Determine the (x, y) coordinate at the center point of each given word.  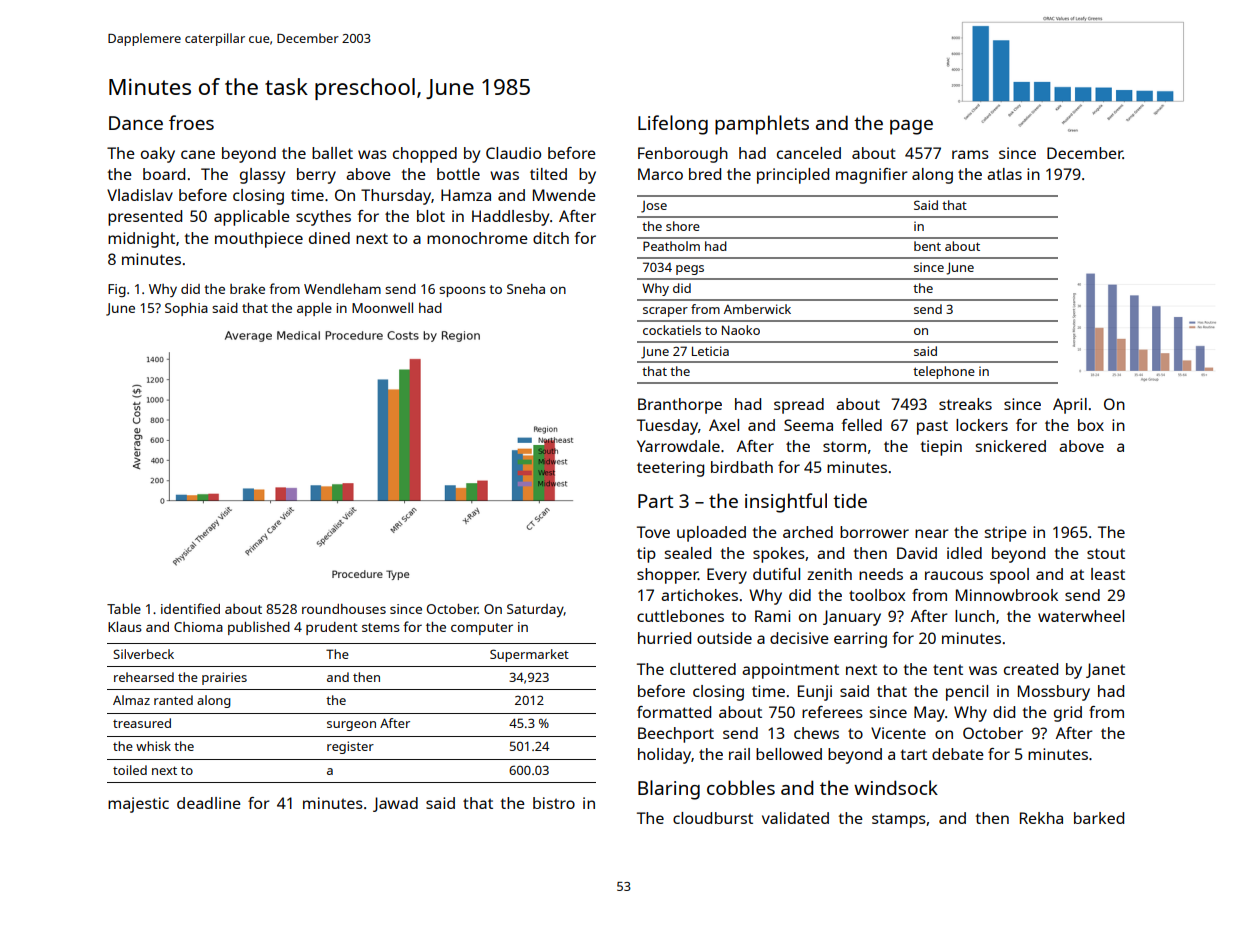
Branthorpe (680, 406)
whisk (153, 746)
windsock (896, 787)
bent (927, 246)
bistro (554, 803)
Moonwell (382, 307)
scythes (323, 218)
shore (683, 226)
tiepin (941, 448)
